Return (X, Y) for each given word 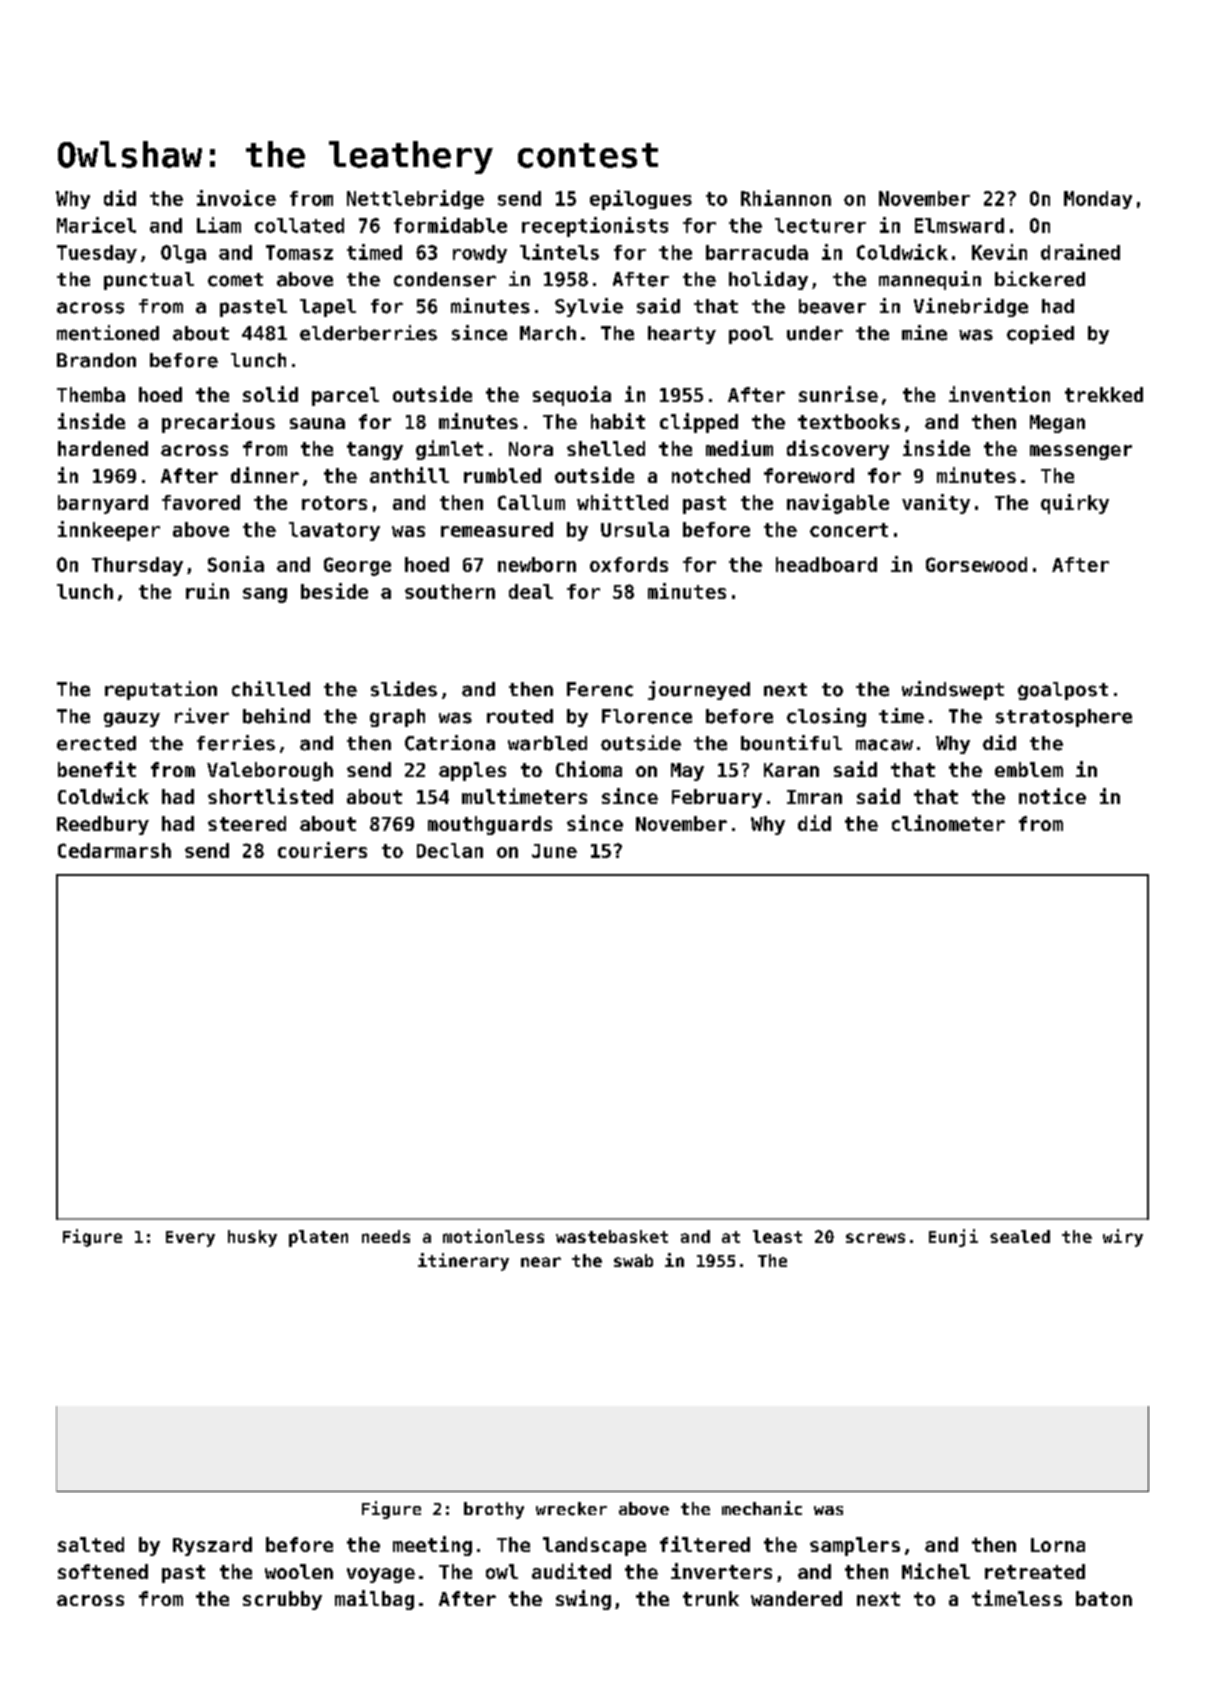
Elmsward (959, 225)
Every (190, 1239)
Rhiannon (786, 198)
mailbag (374, 1600)
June (554, 851)
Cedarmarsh (114, 850)
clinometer (948, 823)
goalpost (1063, 691)
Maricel (96, 225)
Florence (647, 716)
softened (103, 1571)
